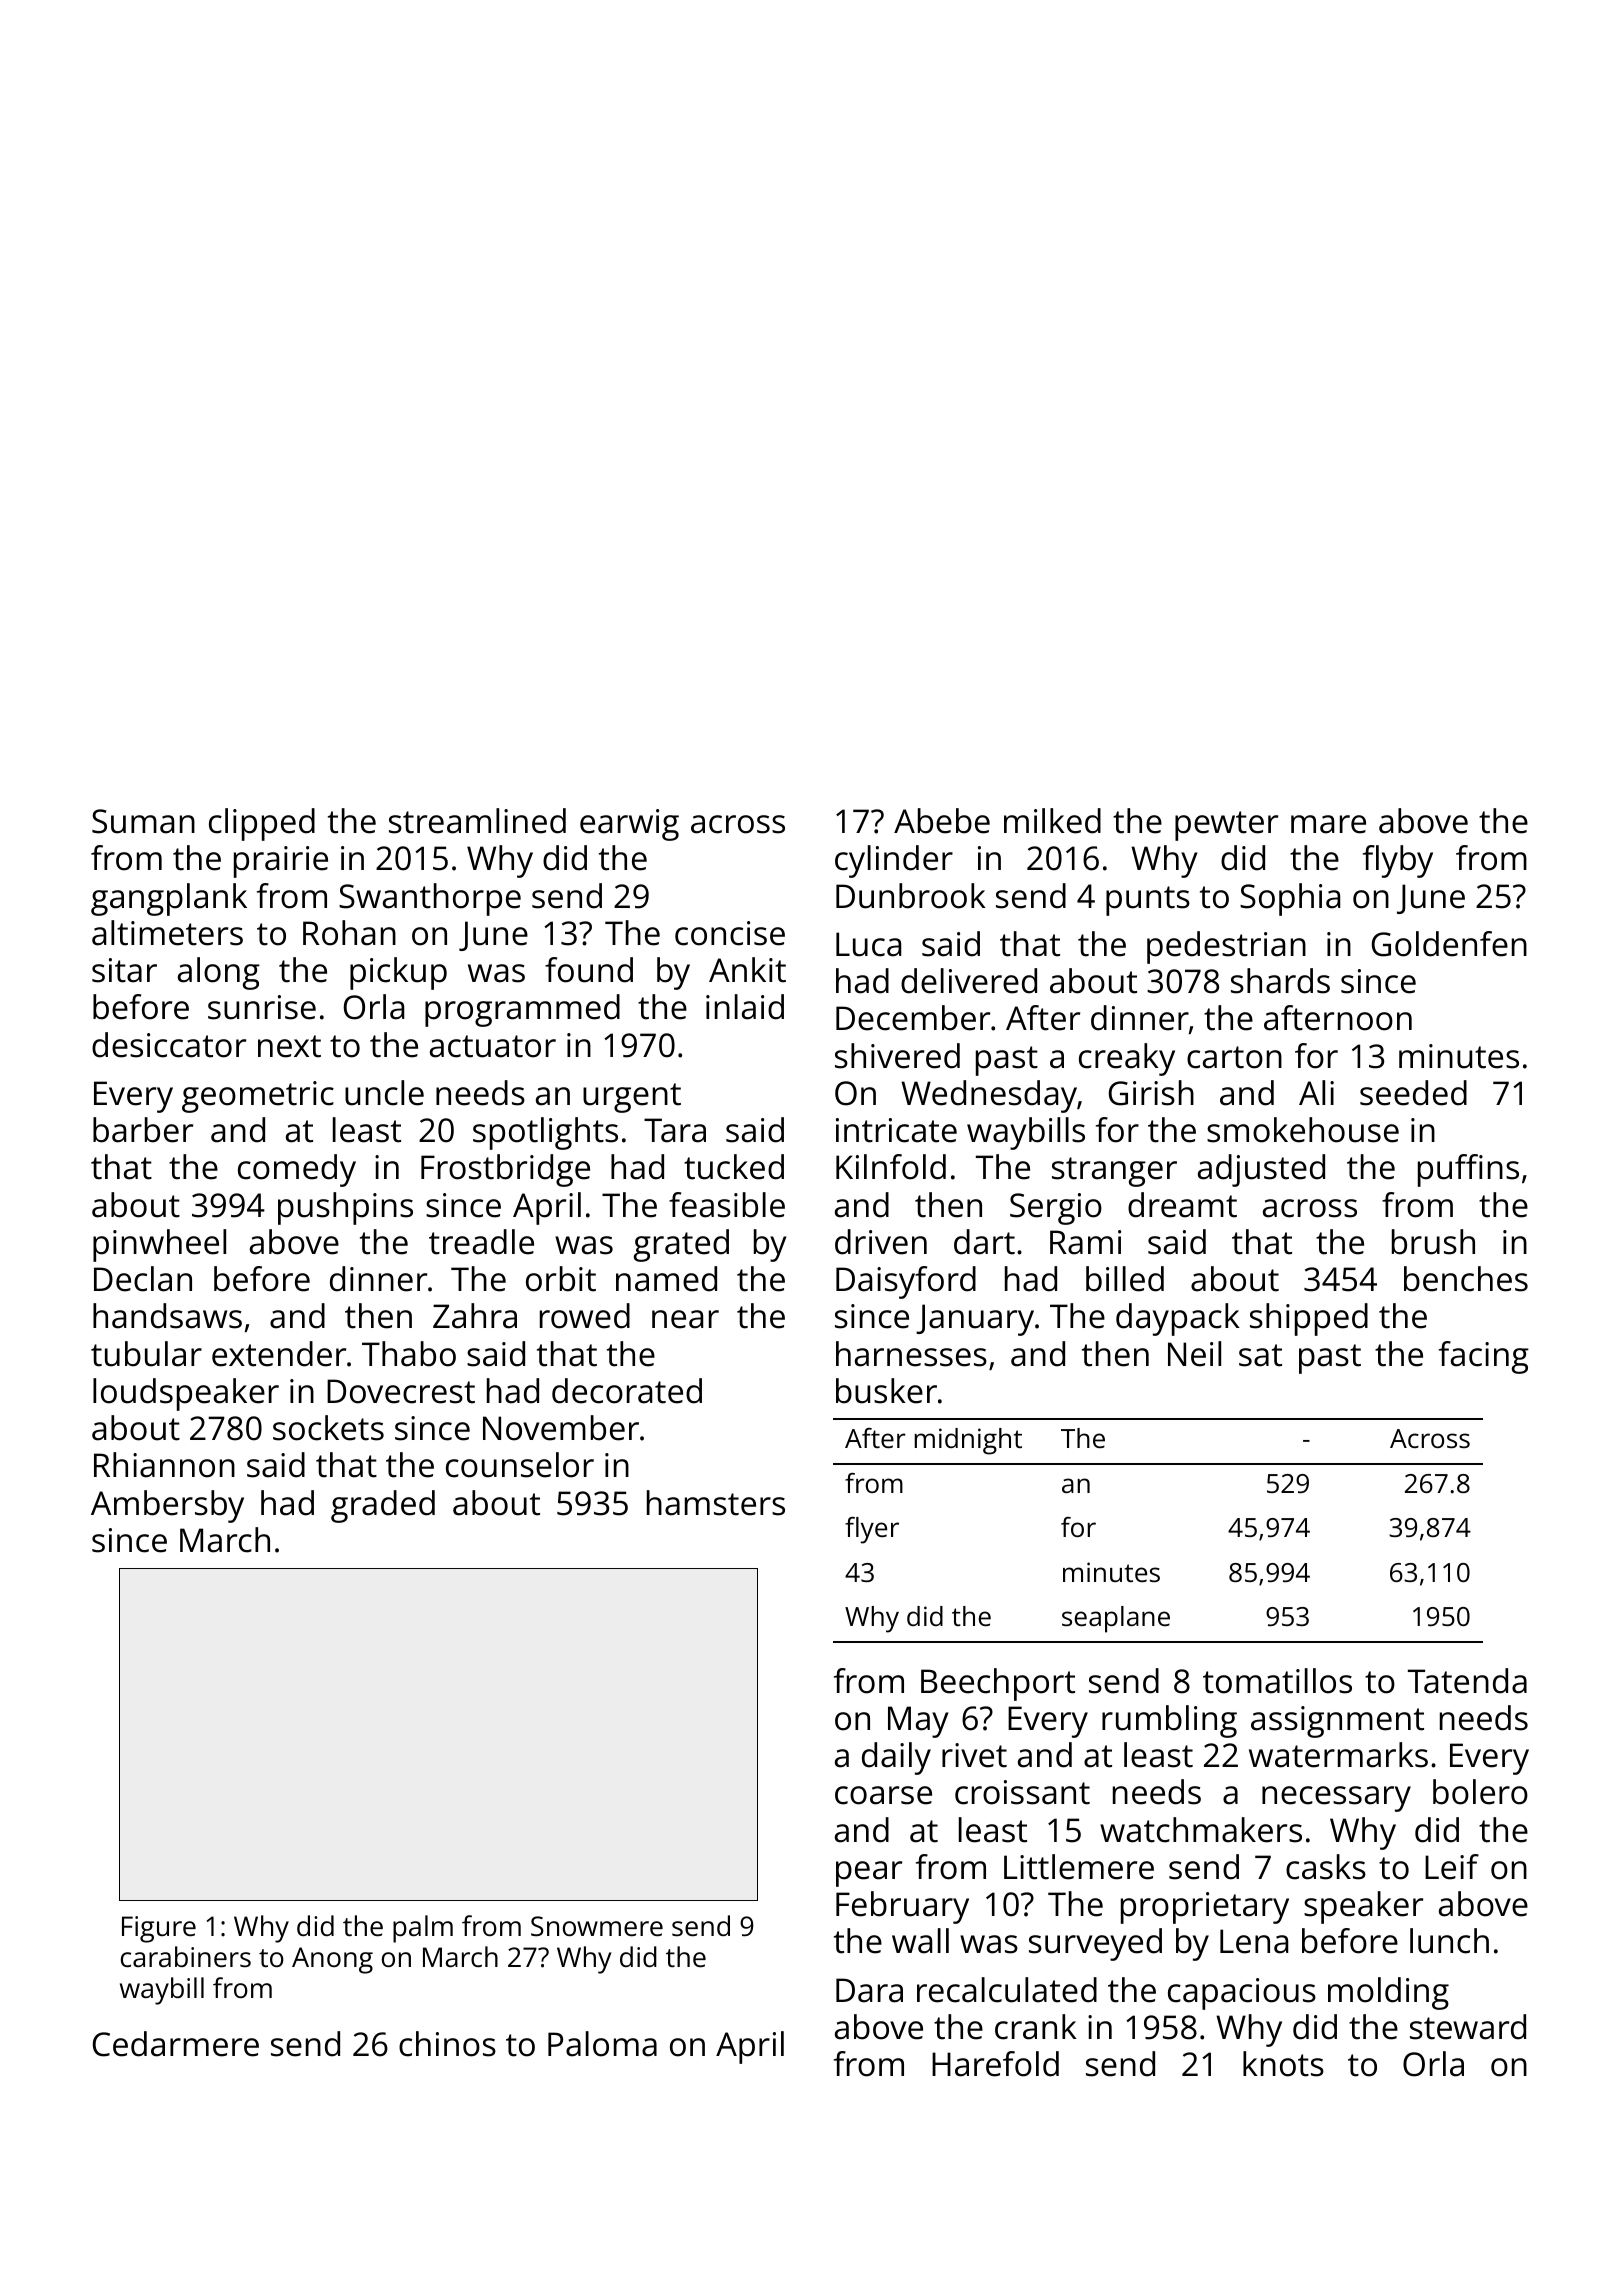 The image size is (1620, 2292). What do you see at coordinates (143, 821) in the screenshot?
I see `Suman` at bounding box center [143, 821].
